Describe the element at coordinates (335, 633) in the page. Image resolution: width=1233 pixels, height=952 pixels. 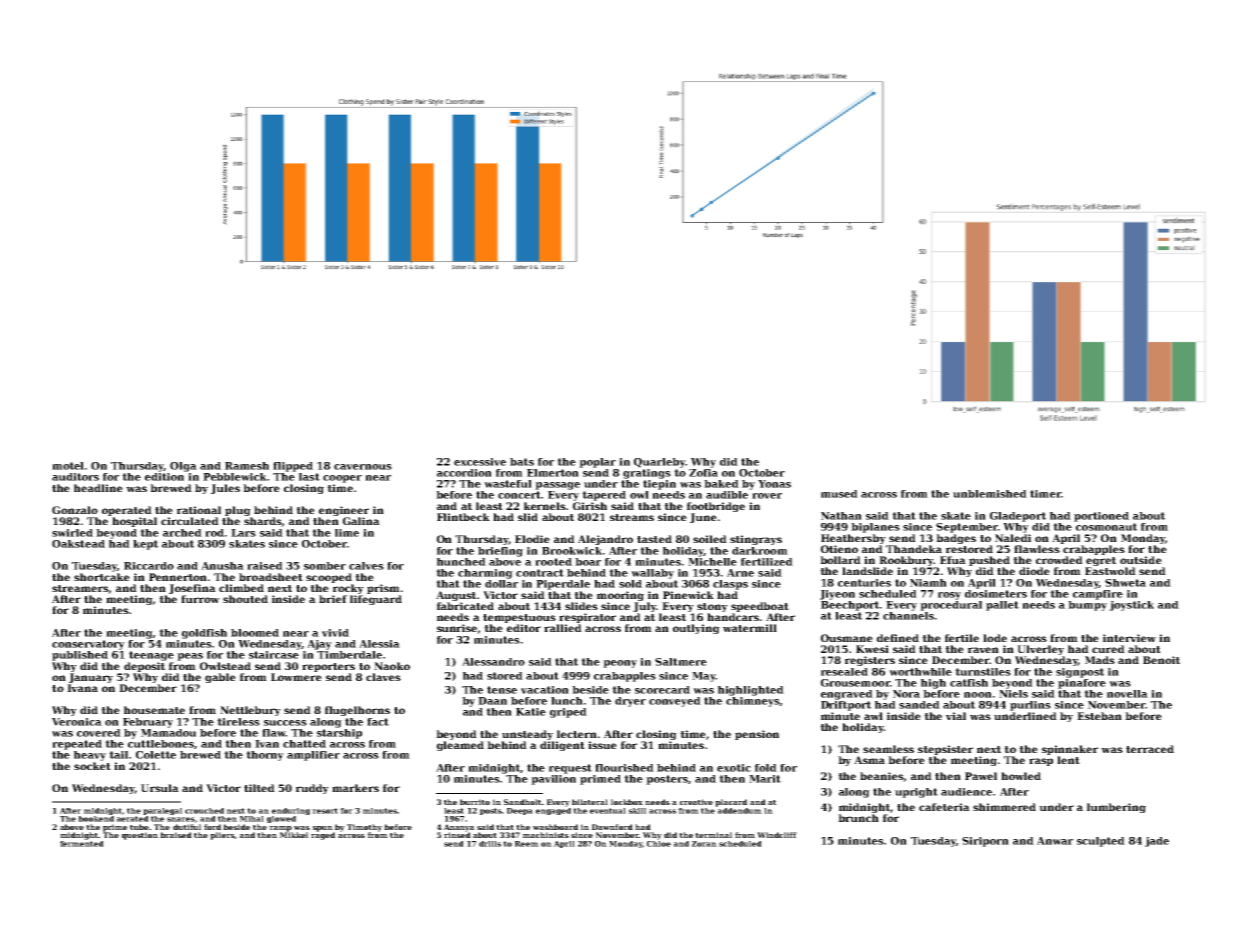
I see `vivid` at that location.
